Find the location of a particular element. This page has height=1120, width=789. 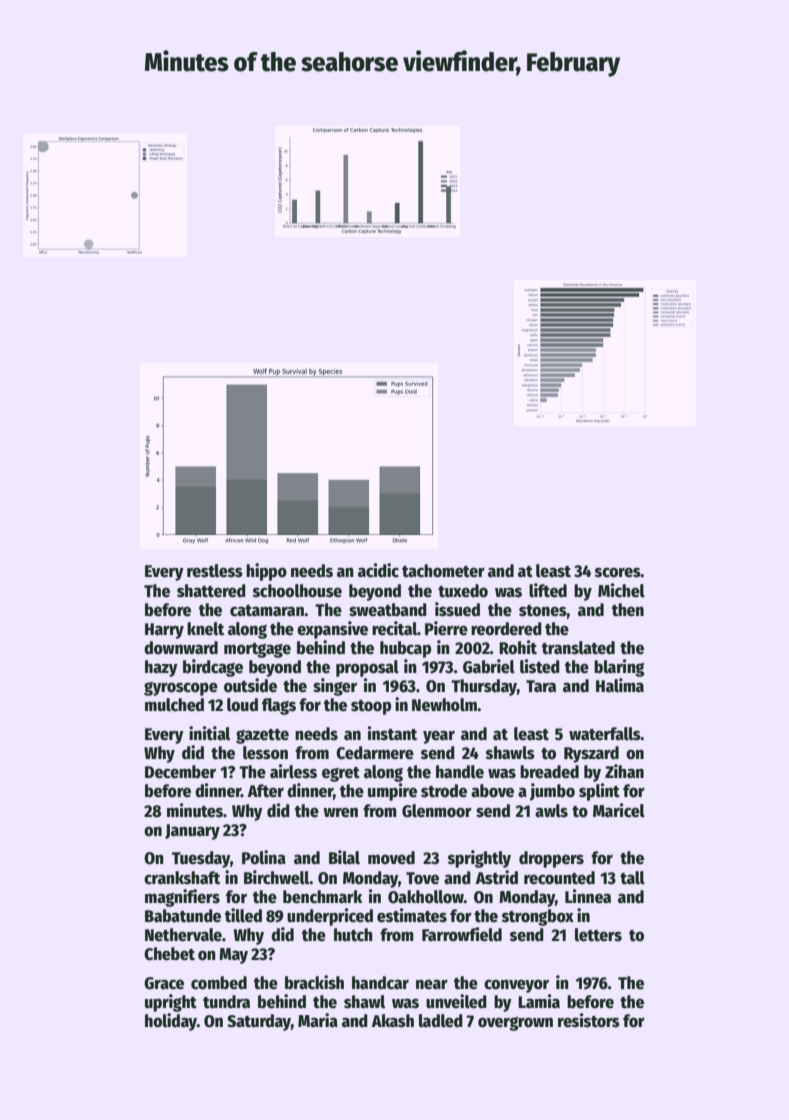

jumbo is located at coordinates (552, 792).
